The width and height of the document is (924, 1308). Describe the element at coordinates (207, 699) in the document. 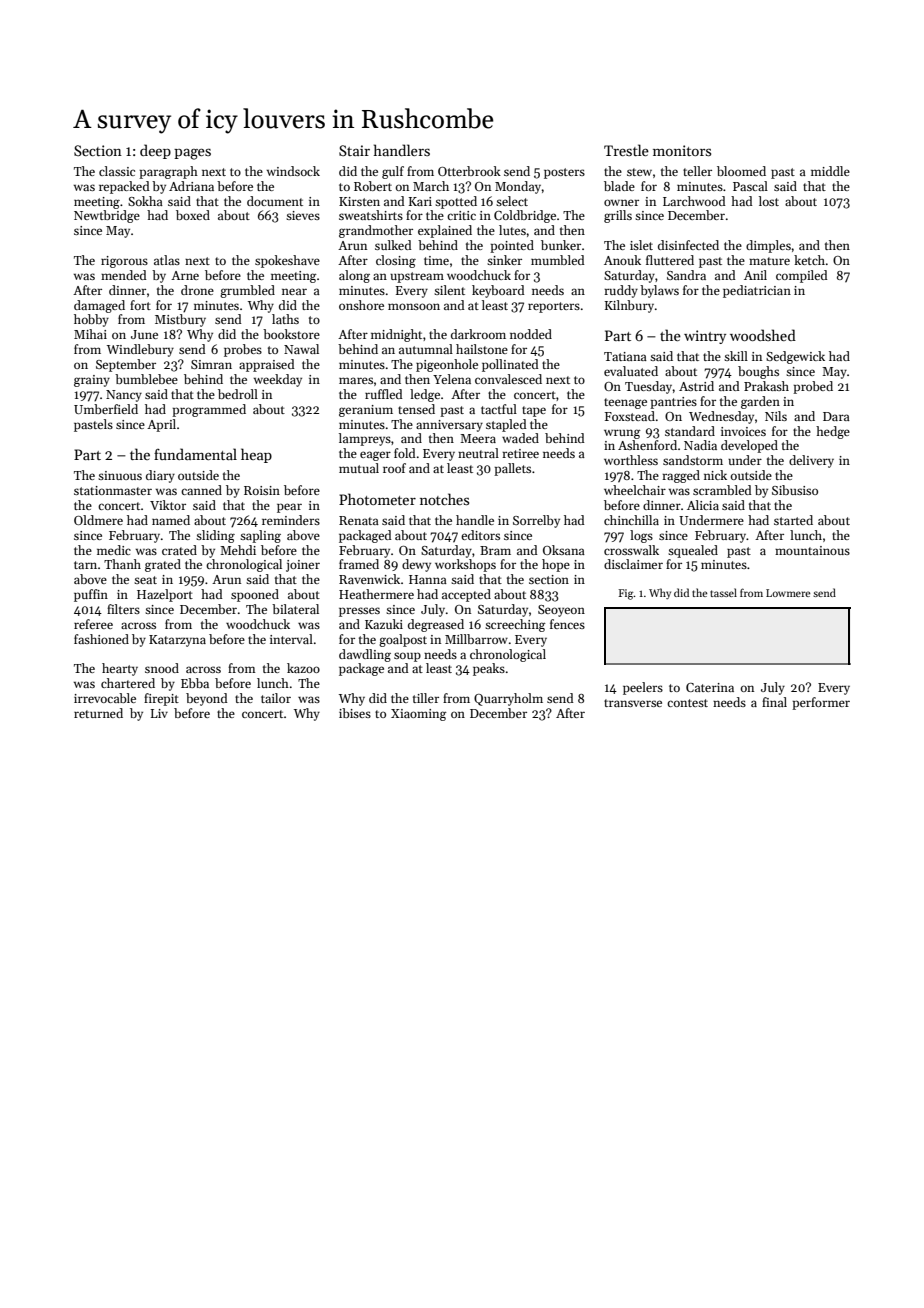

I see `beyond` at that location.
